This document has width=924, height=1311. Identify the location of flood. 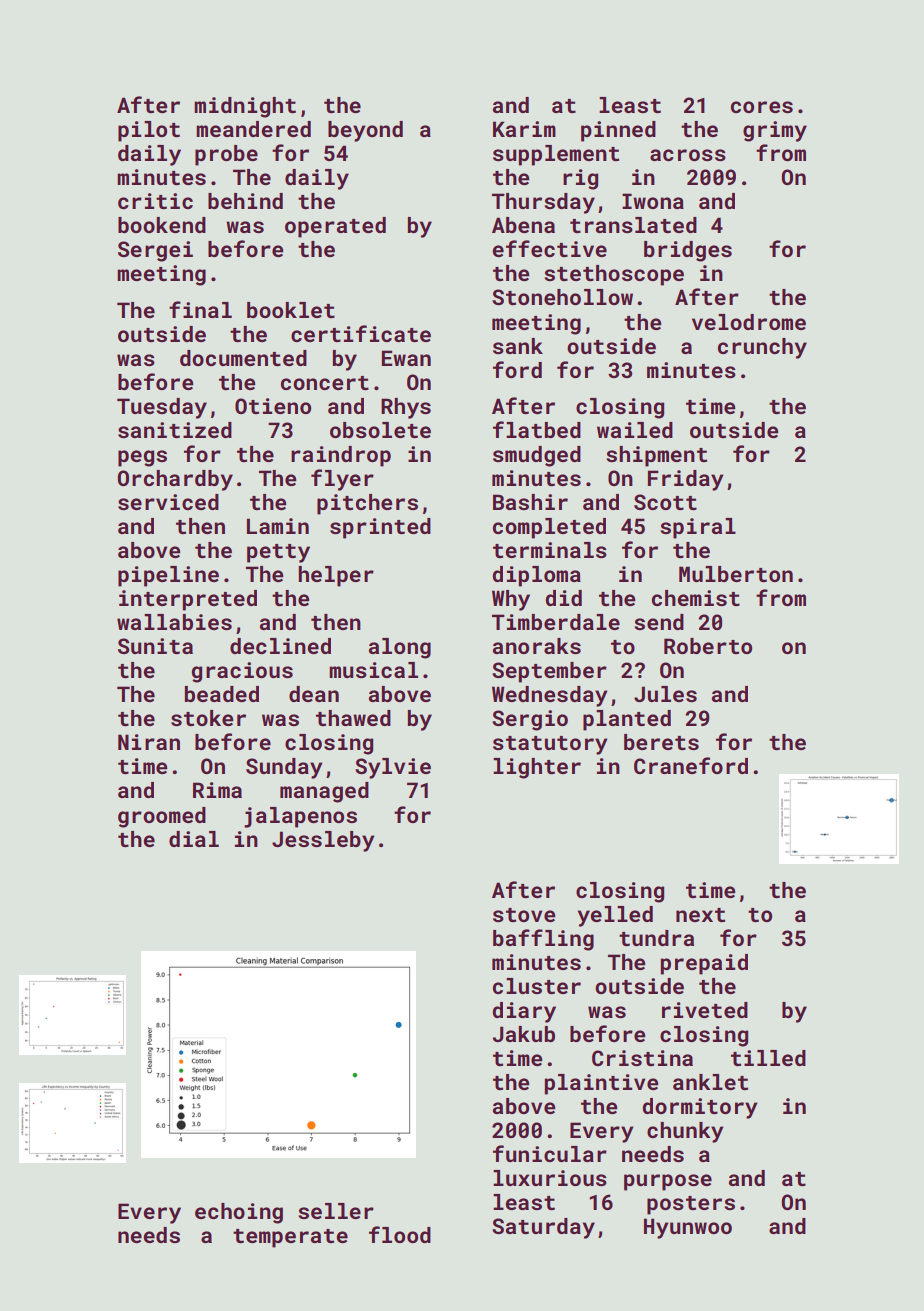
(400, 1234).
